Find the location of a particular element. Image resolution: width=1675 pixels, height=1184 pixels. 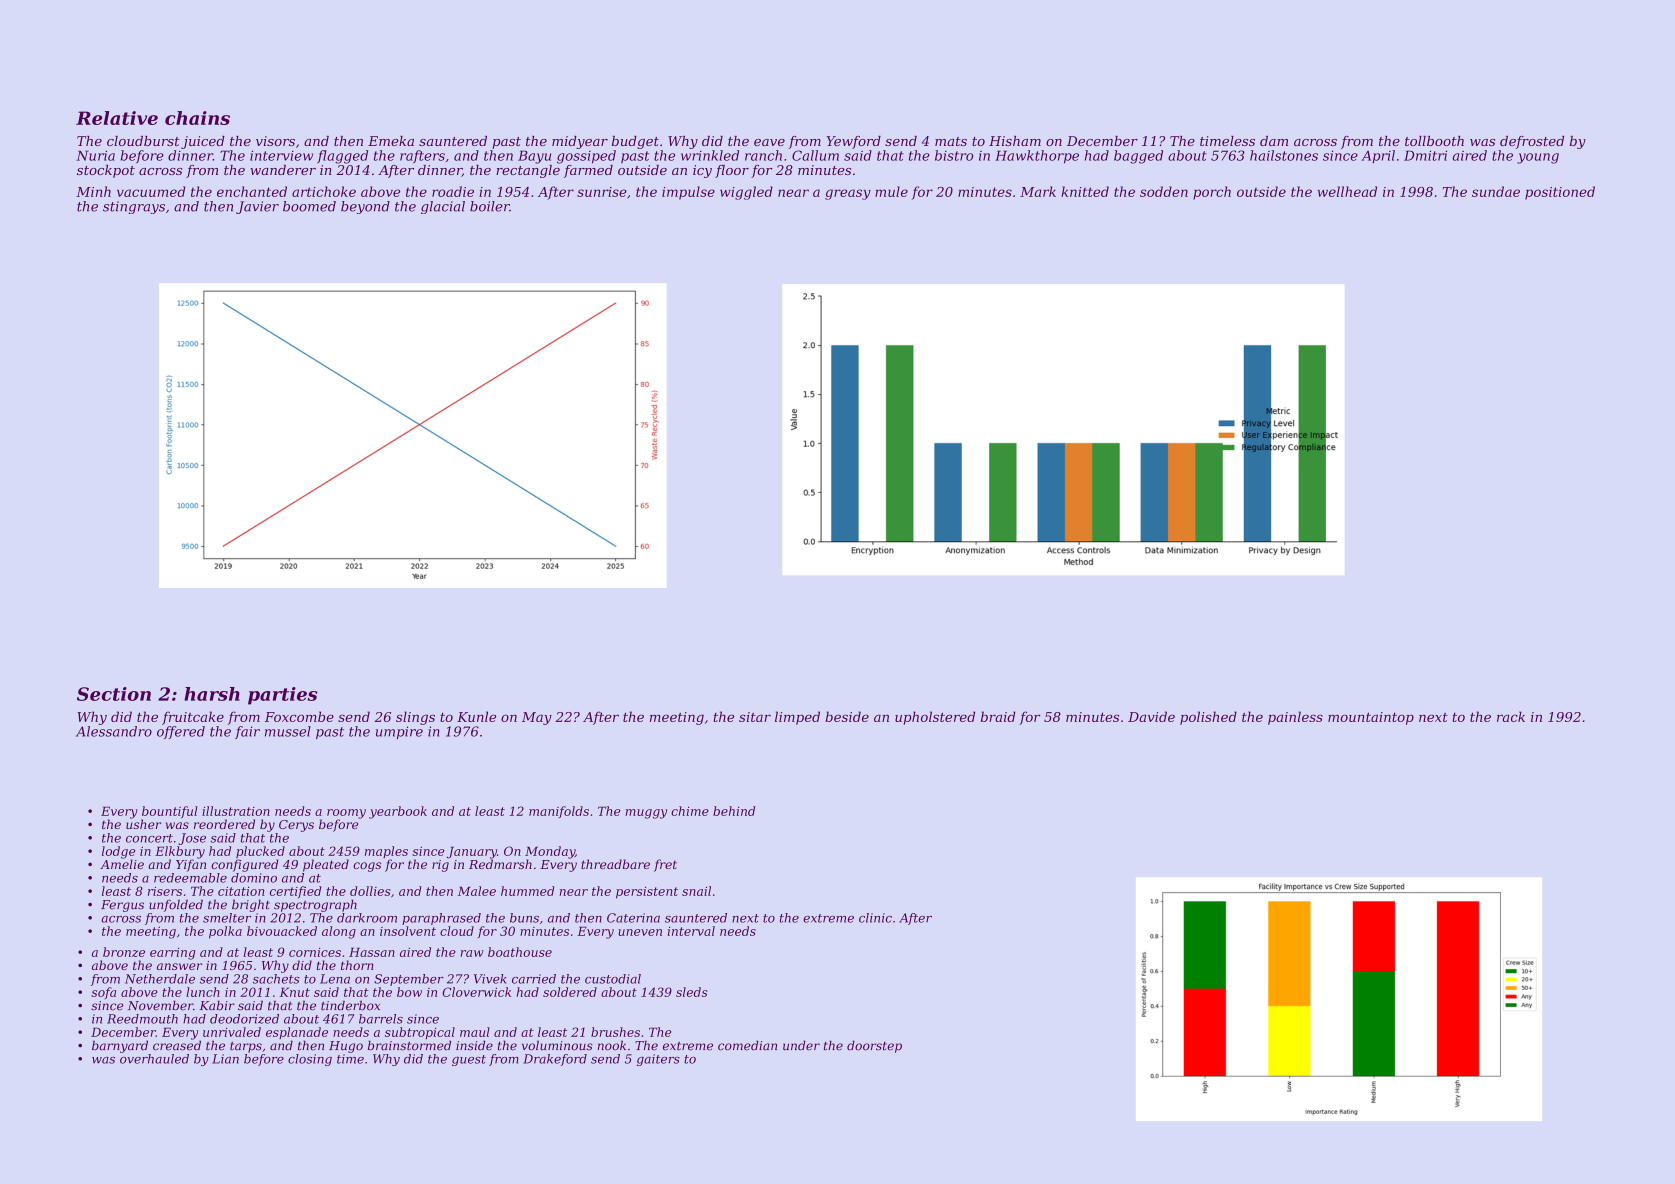

umpire is located at coordinates (399, 732).
